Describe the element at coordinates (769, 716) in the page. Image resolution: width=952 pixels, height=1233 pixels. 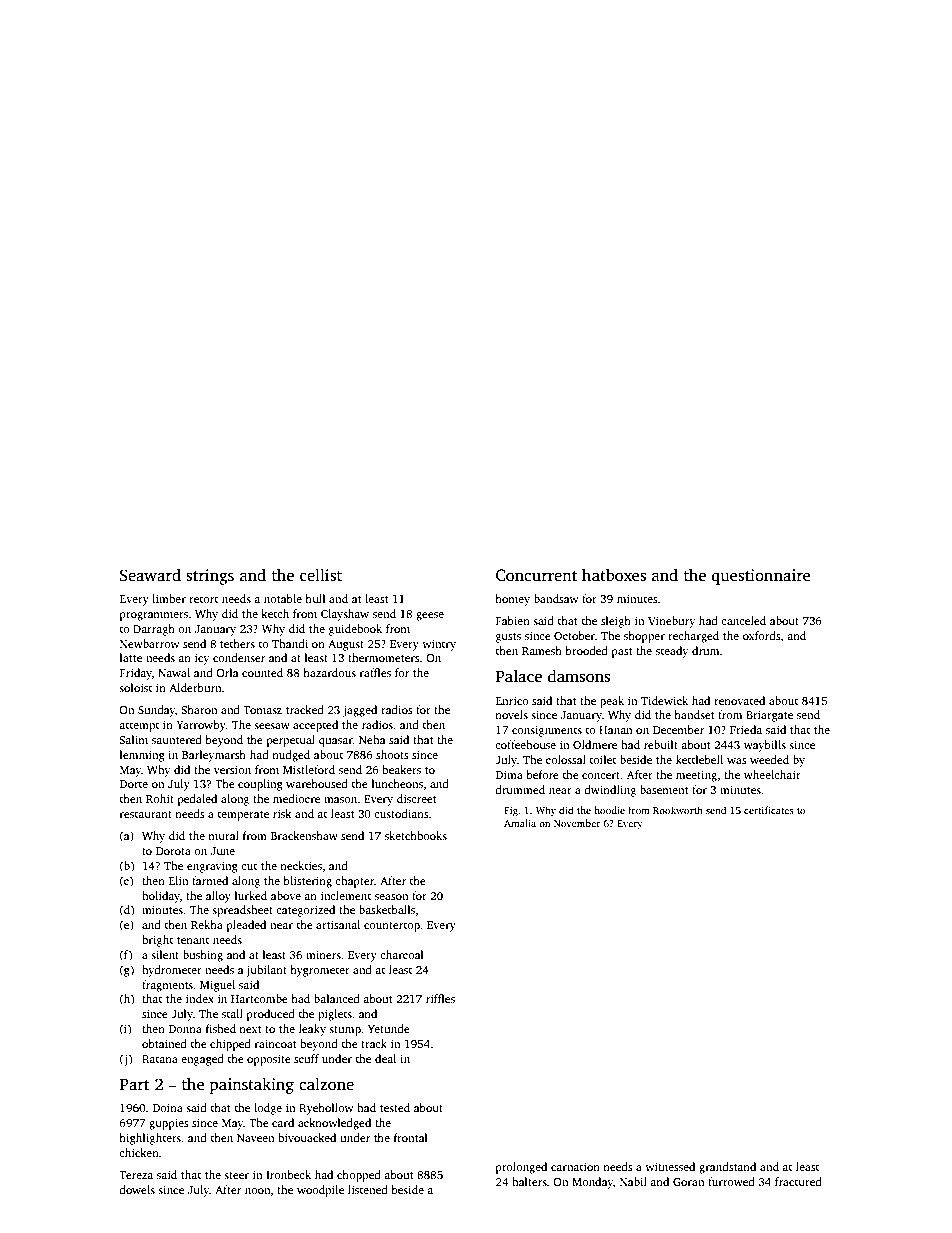
I see `Briargate` at that location.
